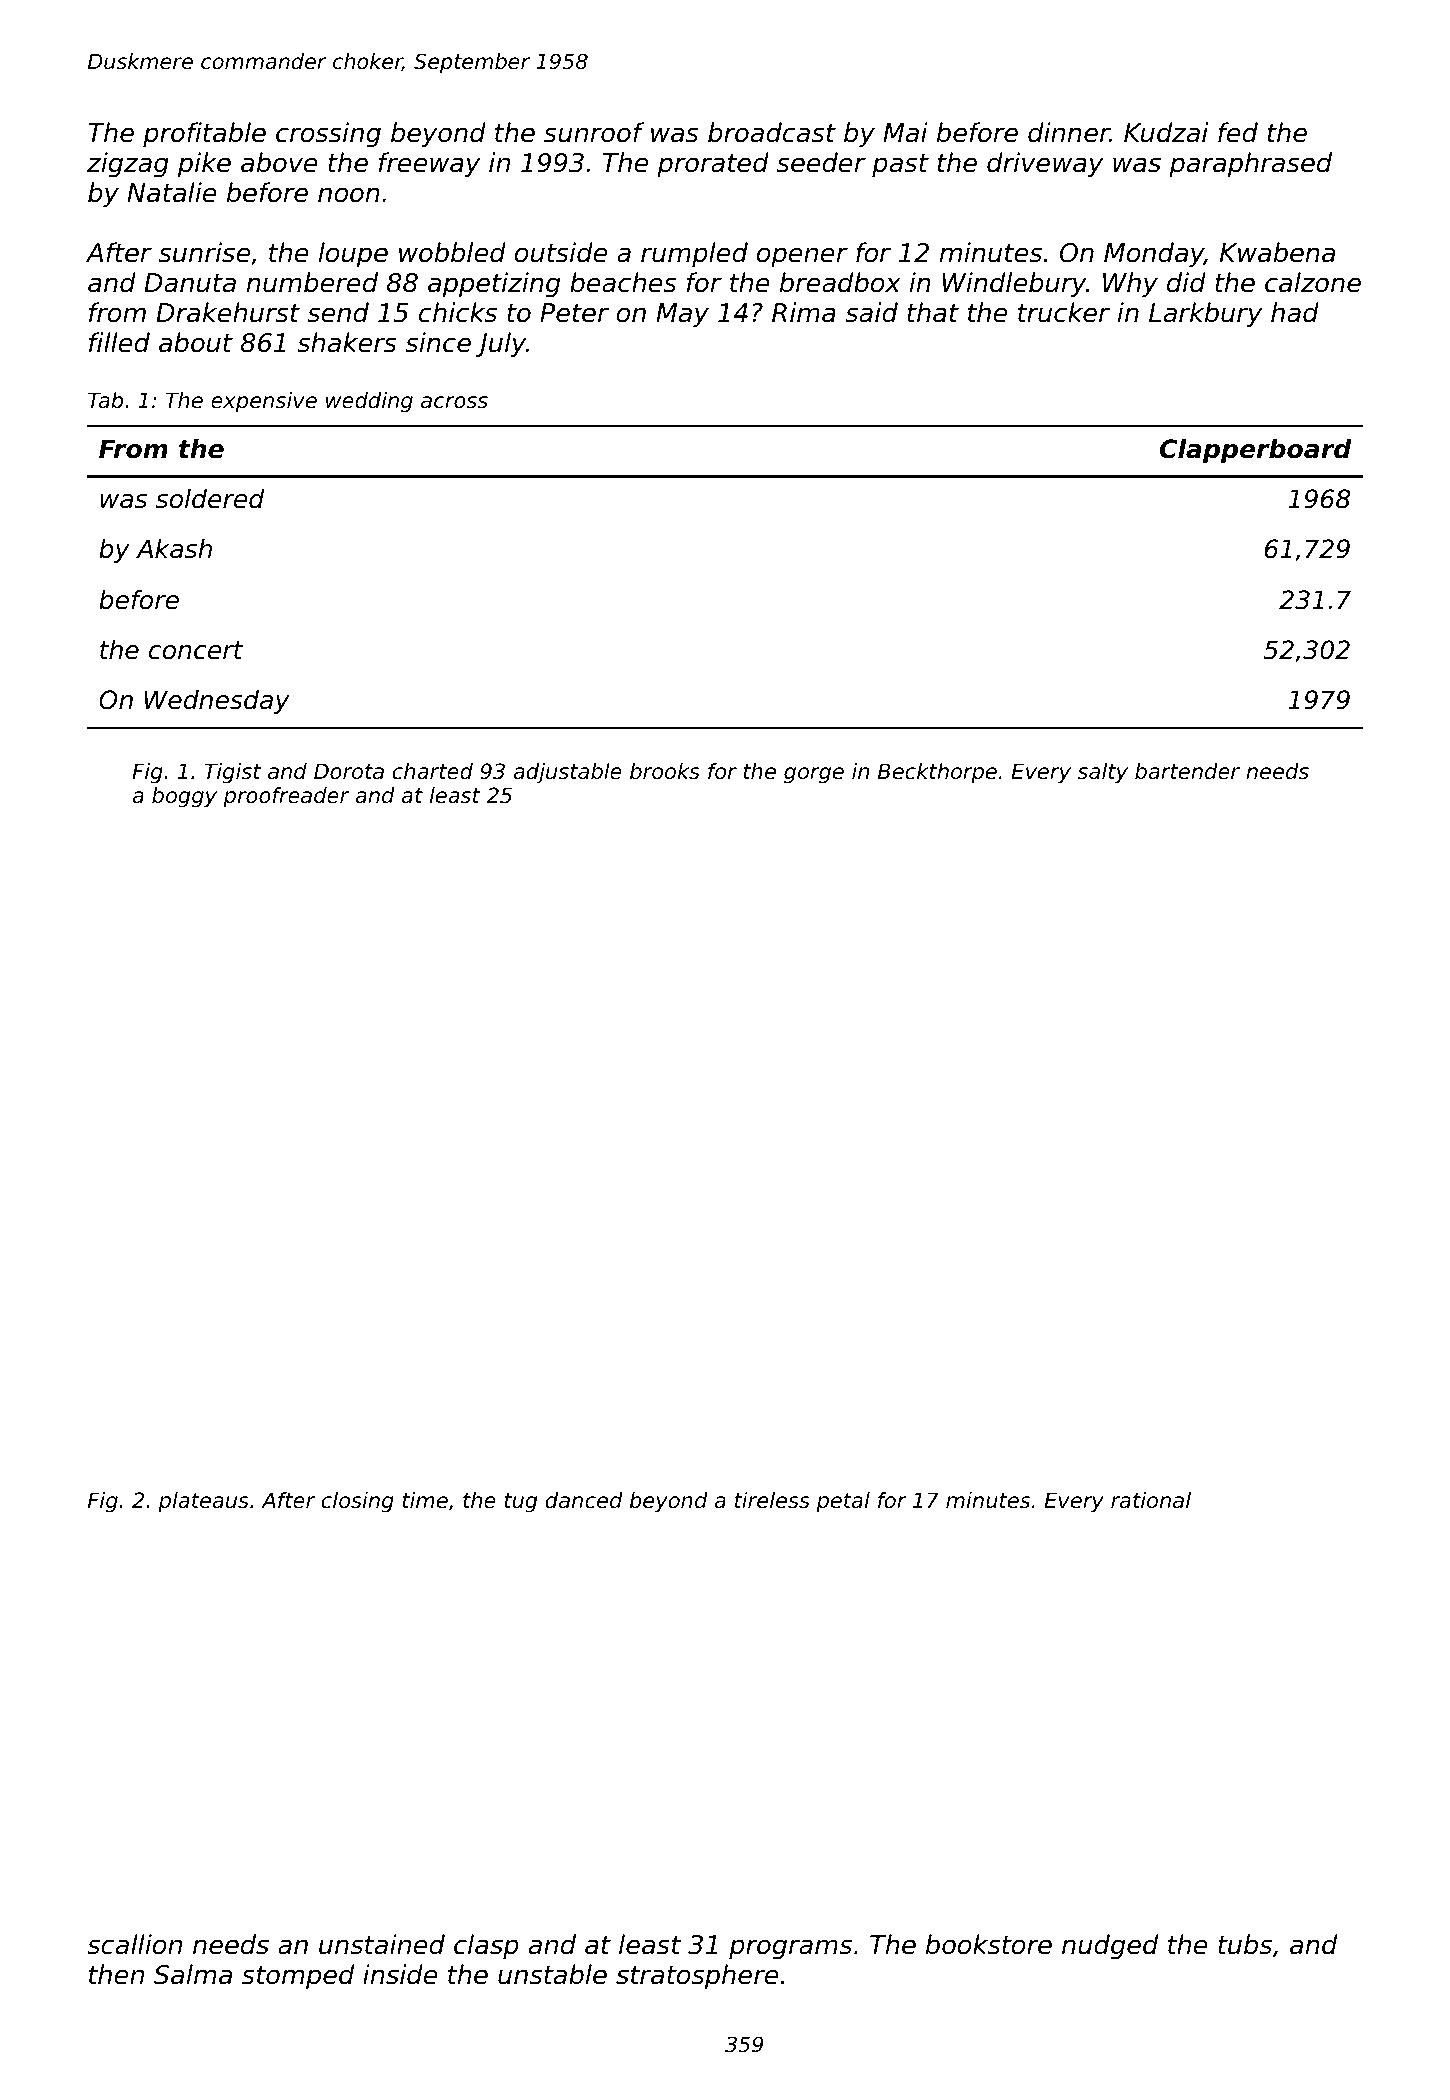 This image has width=1450, height=2100. Describe the element at coordinates (1103, 773) in the image. I see `salty` at that location.
